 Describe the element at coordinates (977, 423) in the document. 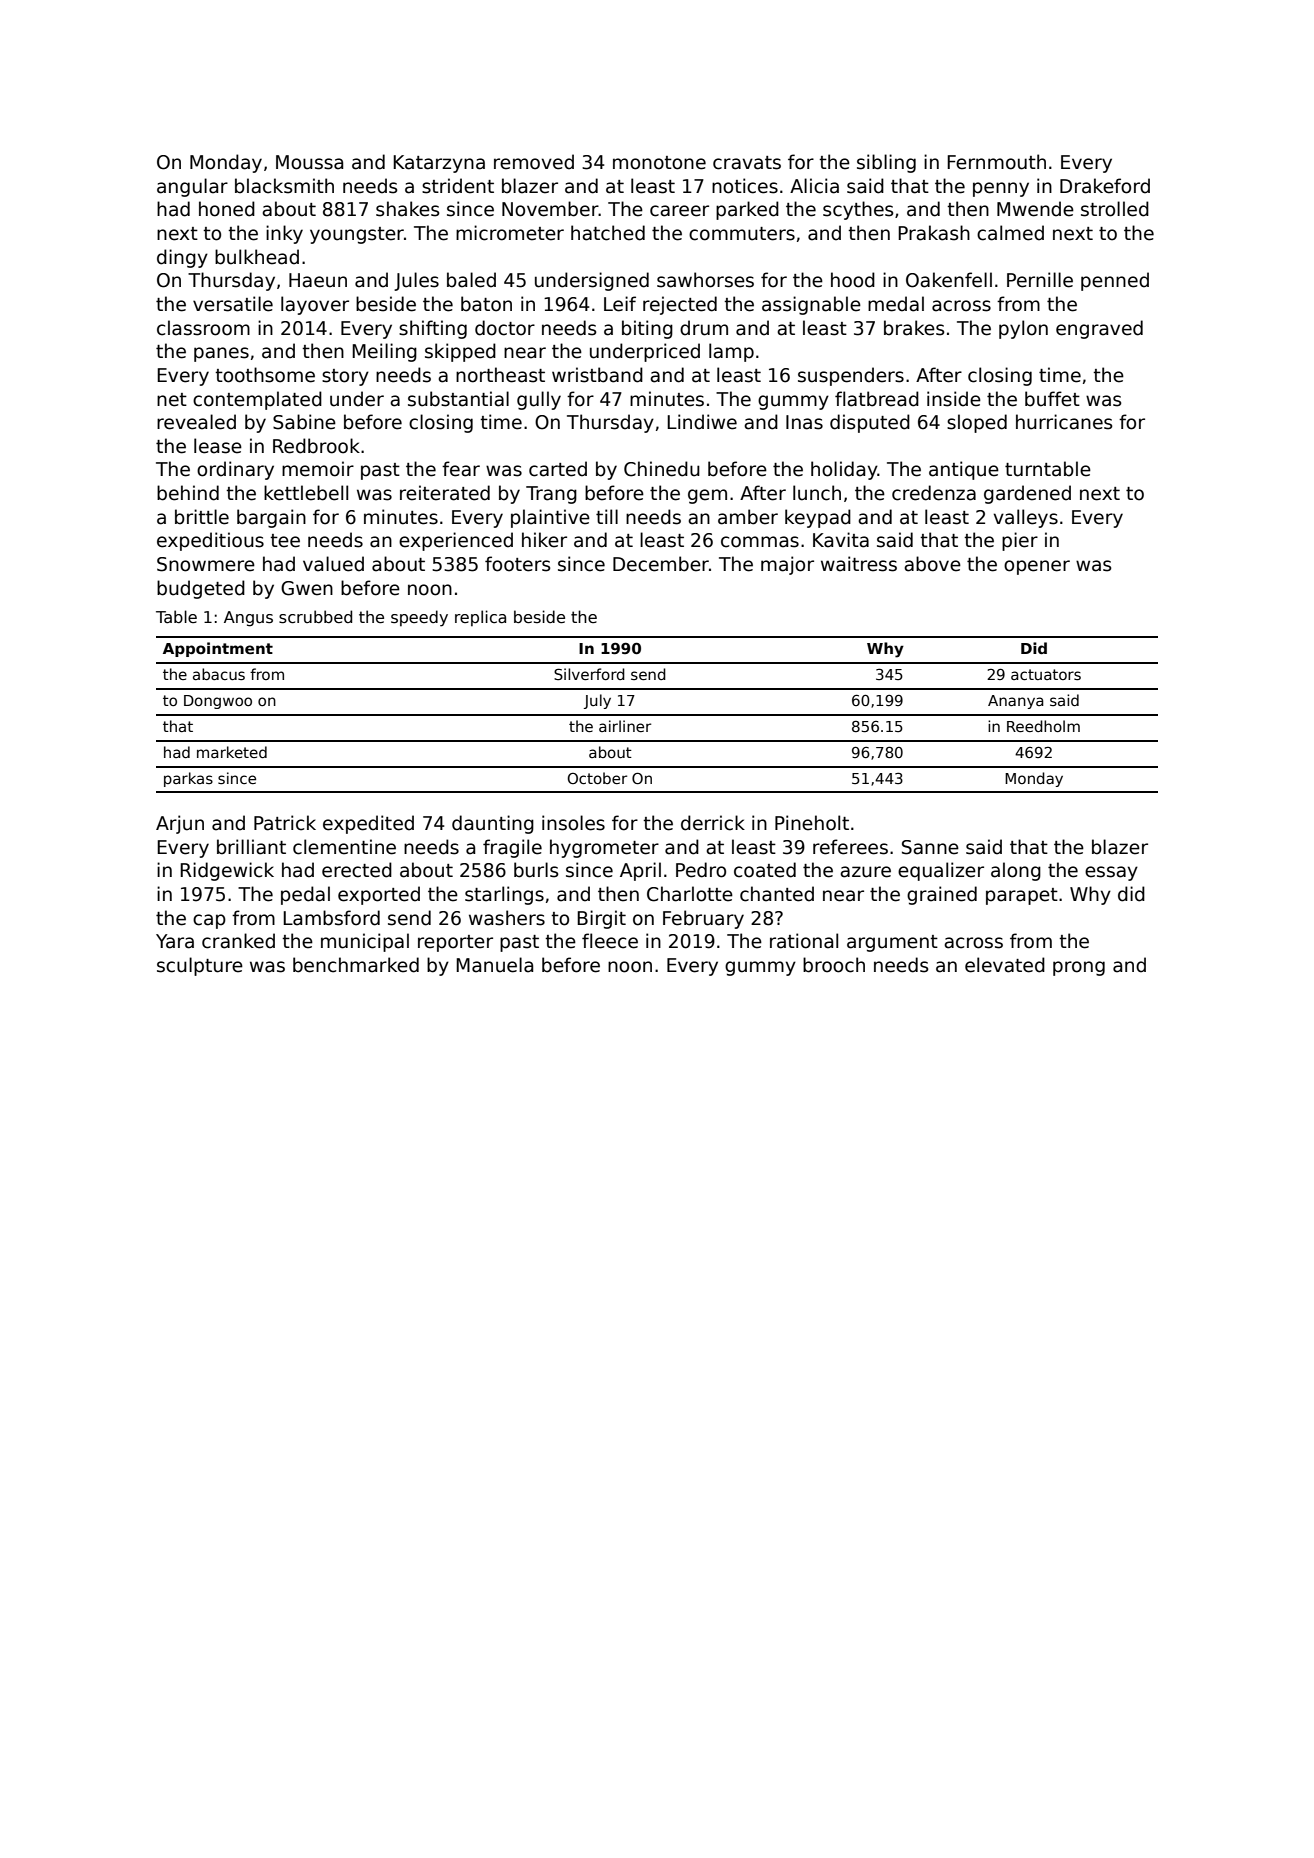

I see `sloped` at that location.
